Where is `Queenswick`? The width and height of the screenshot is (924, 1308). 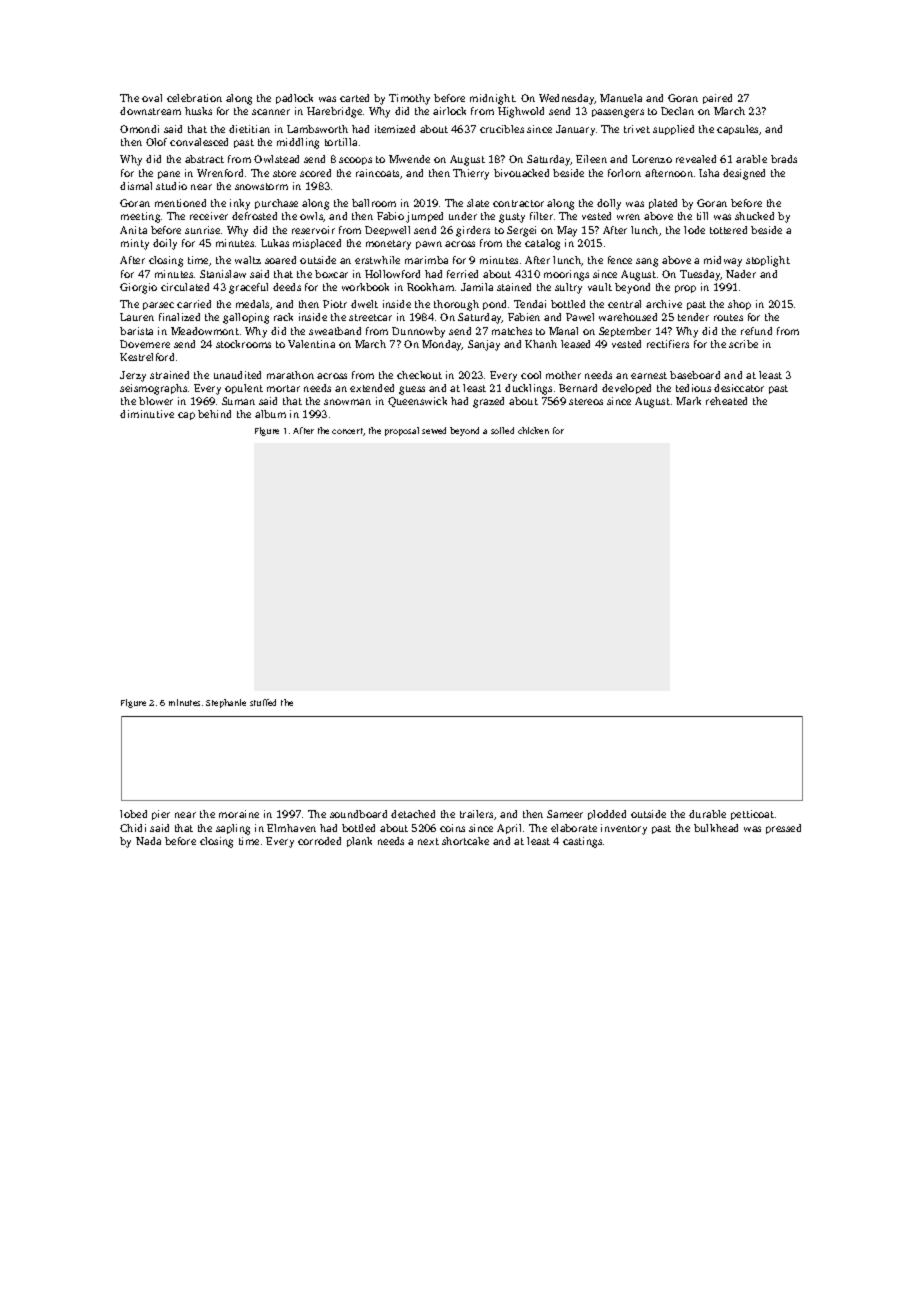
Queenswick is located at coordinates (417, 402).
